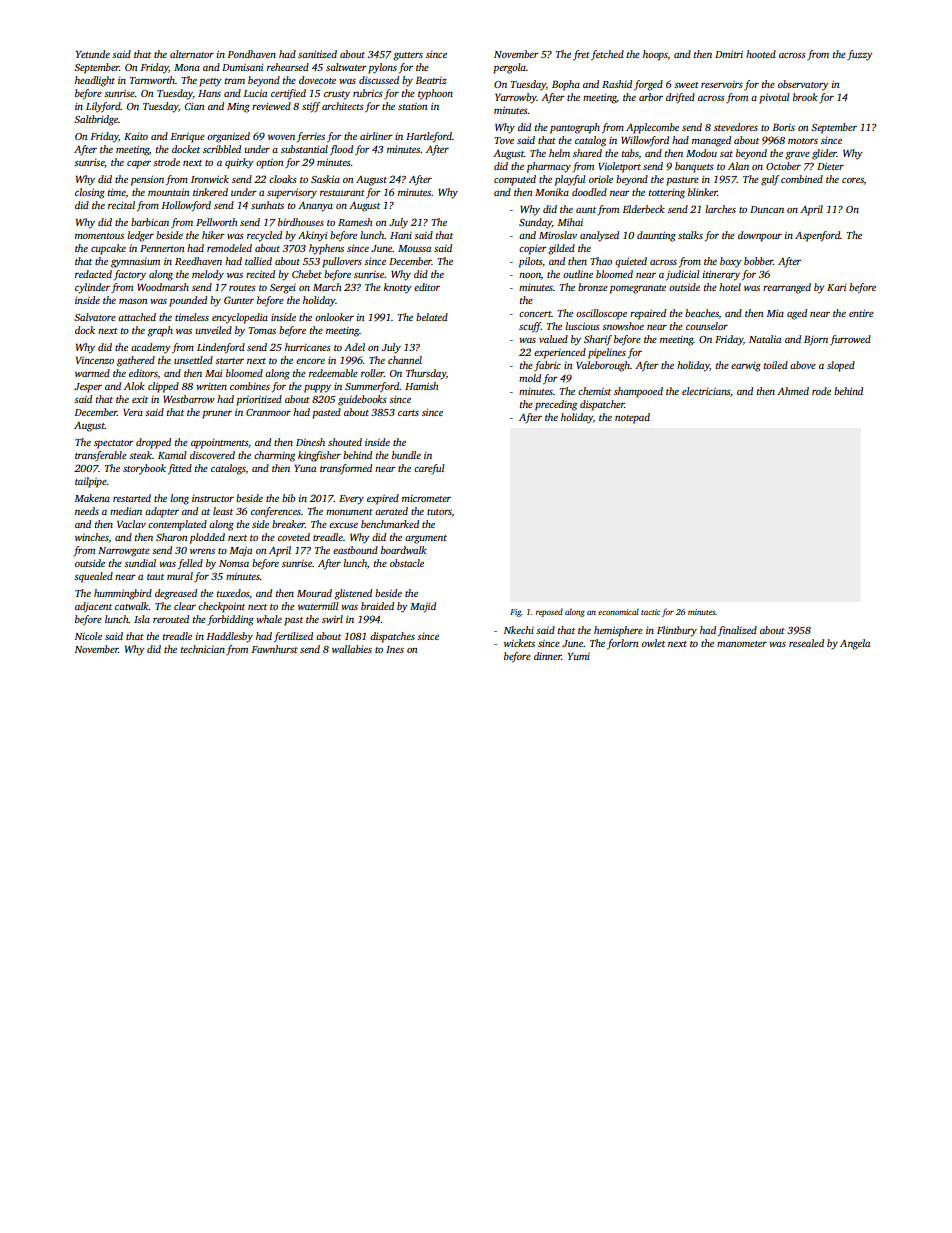  I want to click on pullovers, so click(342, 262).
